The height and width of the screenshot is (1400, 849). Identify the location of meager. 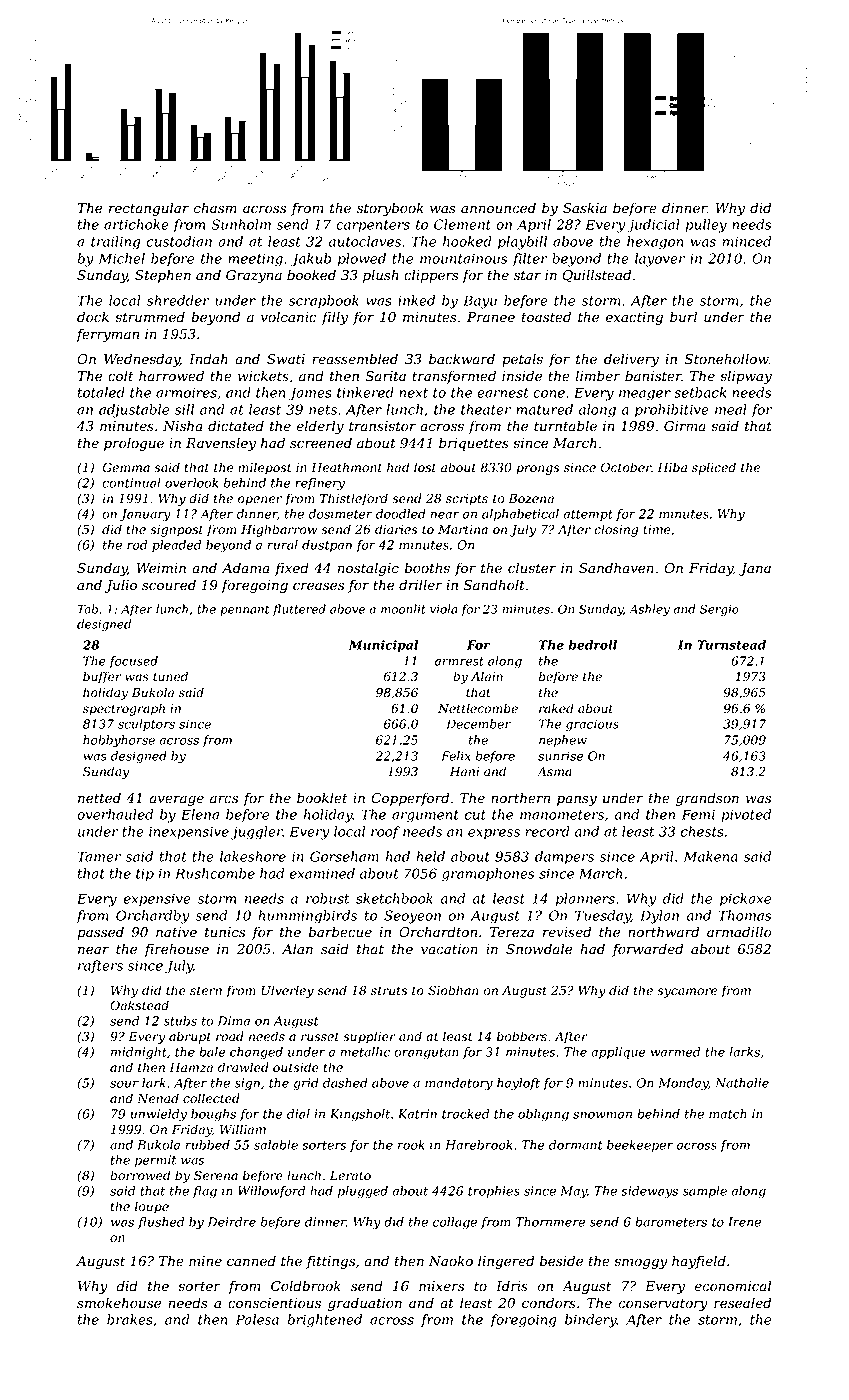
(645, 395).
